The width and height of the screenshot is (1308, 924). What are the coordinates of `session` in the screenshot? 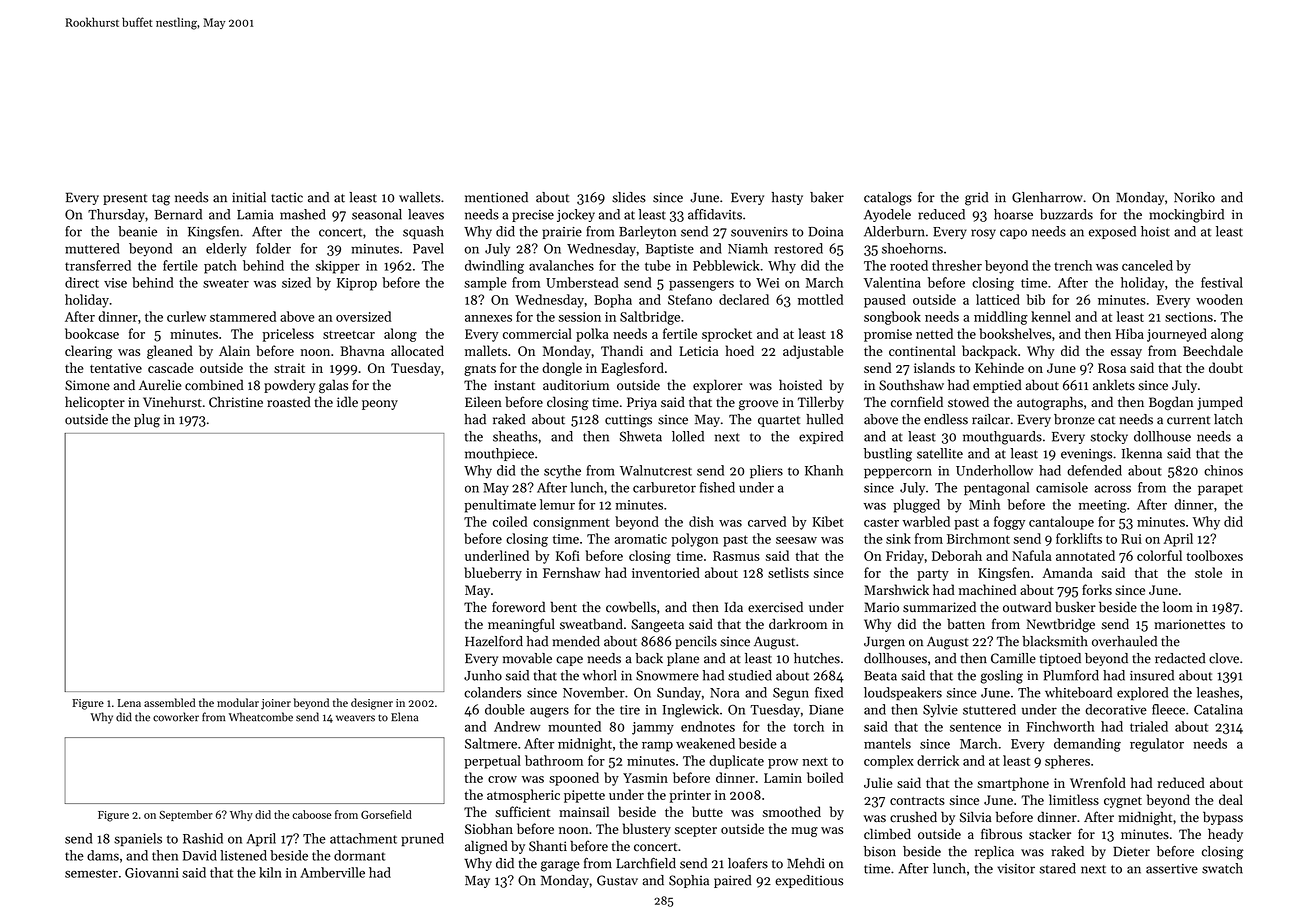 It's located at (580, 317).
